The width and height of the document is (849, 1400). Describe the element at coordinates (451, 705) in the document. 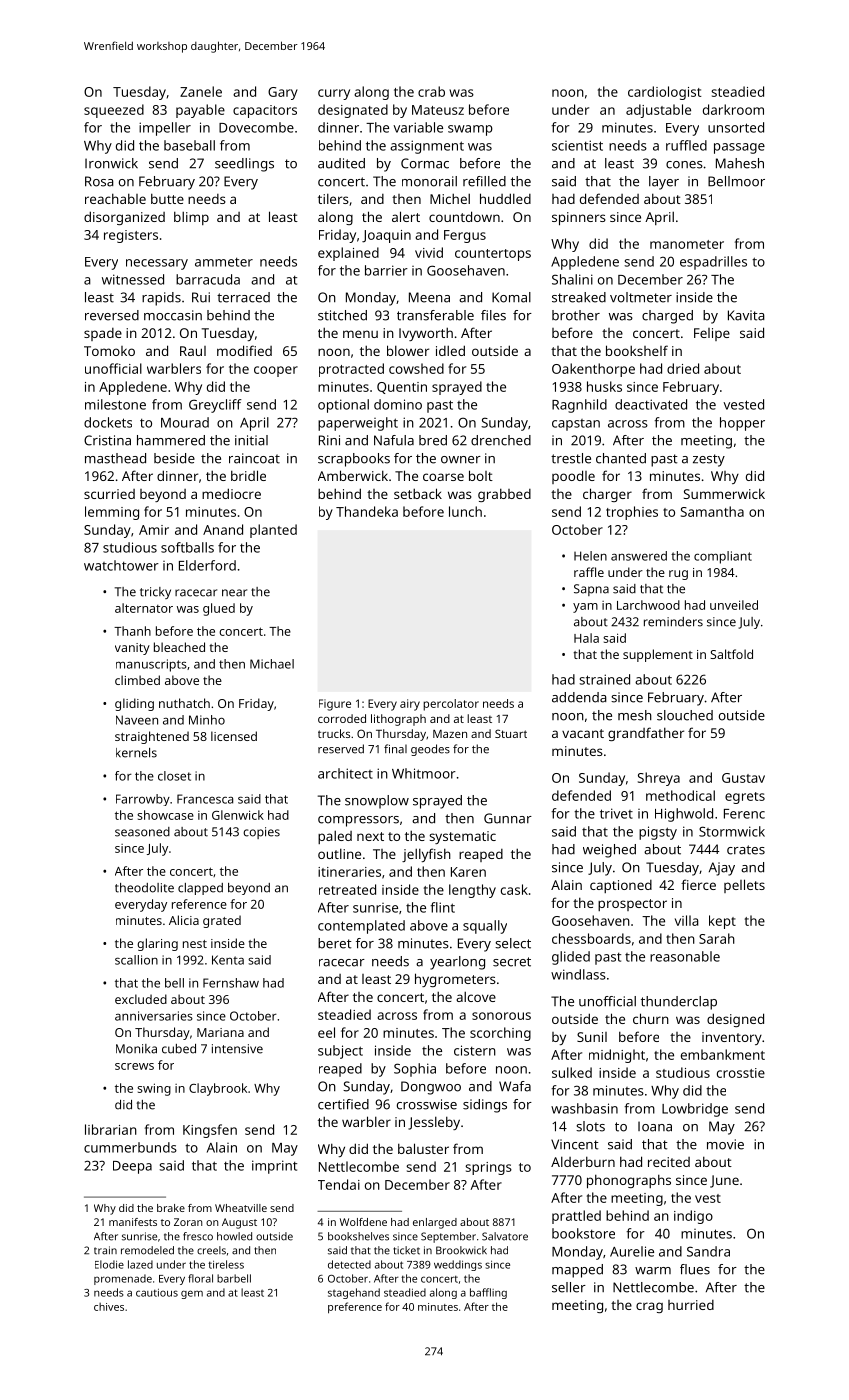

I see `percolator` at that location.
